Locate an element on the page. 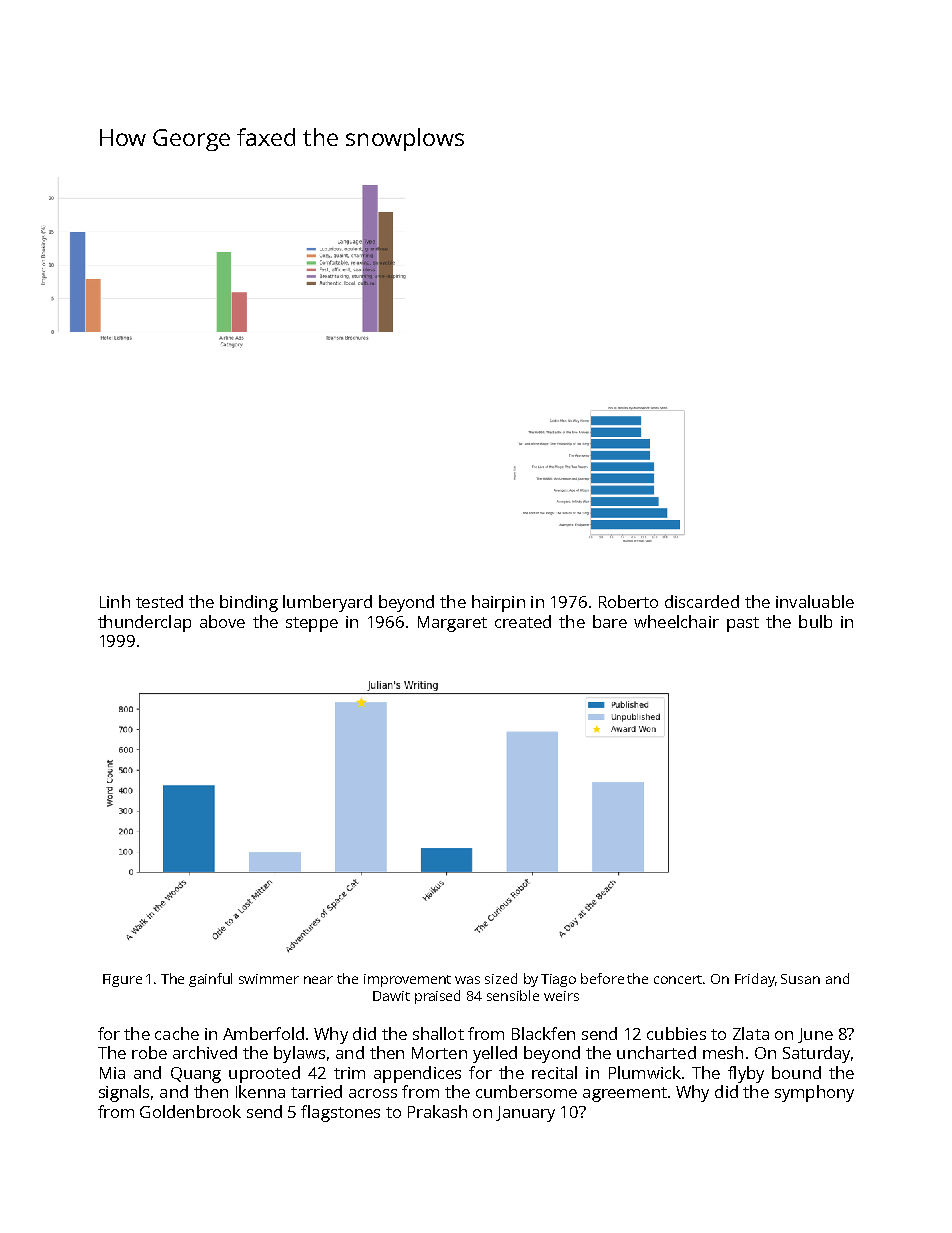  concert is located at coordinates (679, 979).
